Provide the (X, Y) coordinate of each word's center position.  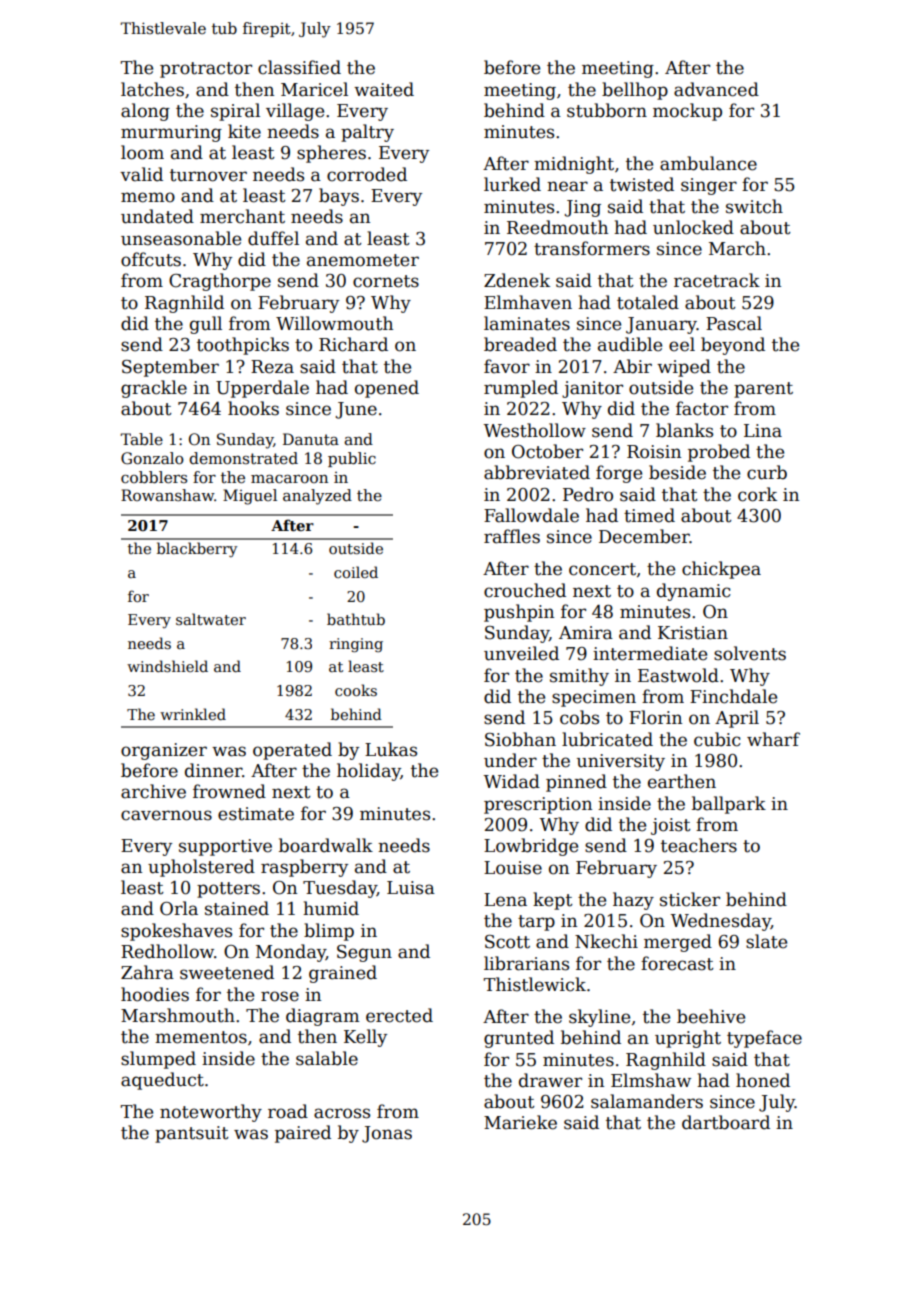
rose (280, 996)
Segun (364, 953)
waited (384, 89)
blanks (684, 430)
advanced (716, 89)
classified (299, 67)
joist (671, 826)
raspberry (304, 868)
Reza (272, 367)
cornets (386, 281)
